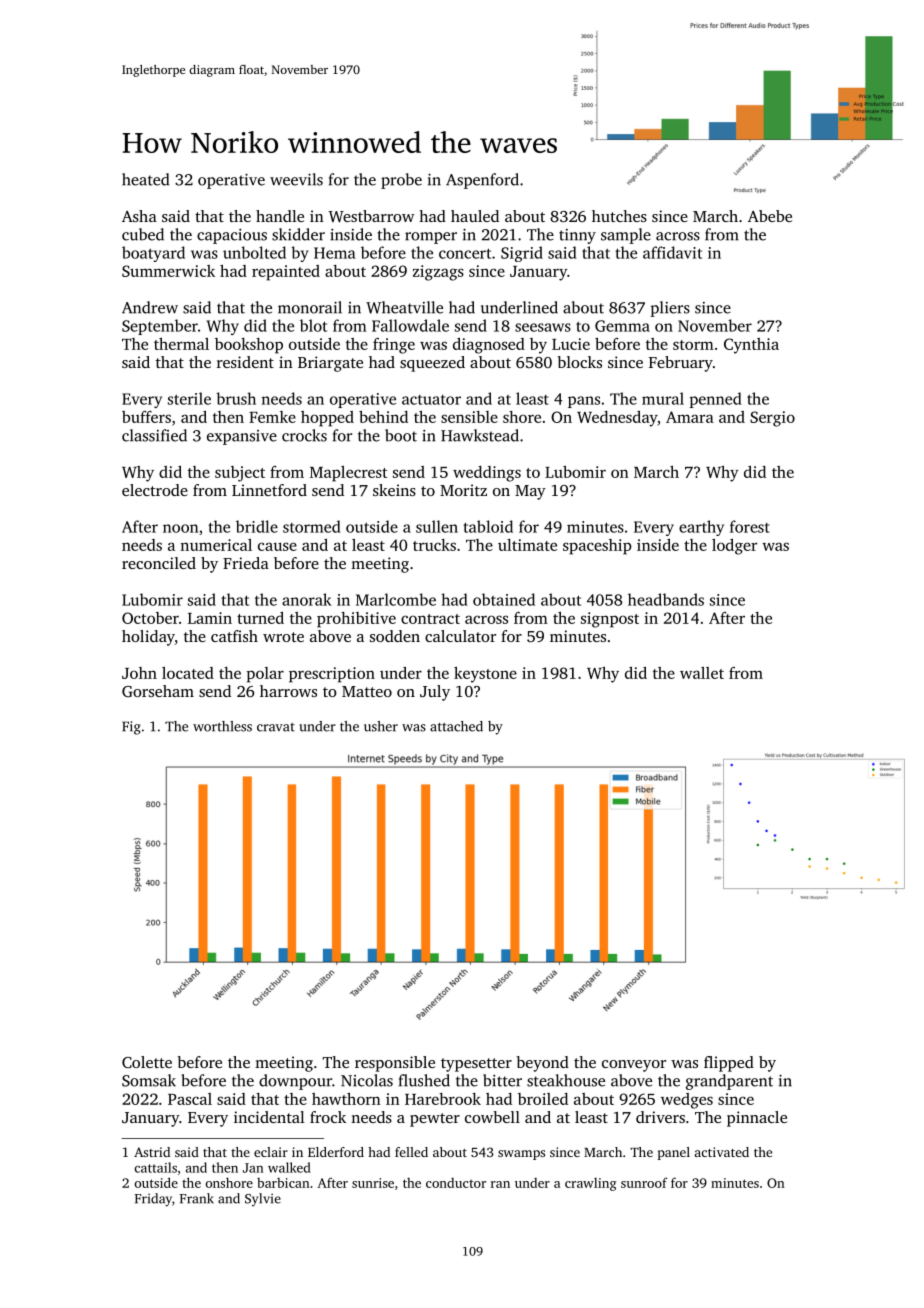 Image resolution: width=924 pixels, height=1308 pixels. What do you see at coordinates (197, 1198) in the page?
I see `Frank` at bounding box center [197, 1198].
